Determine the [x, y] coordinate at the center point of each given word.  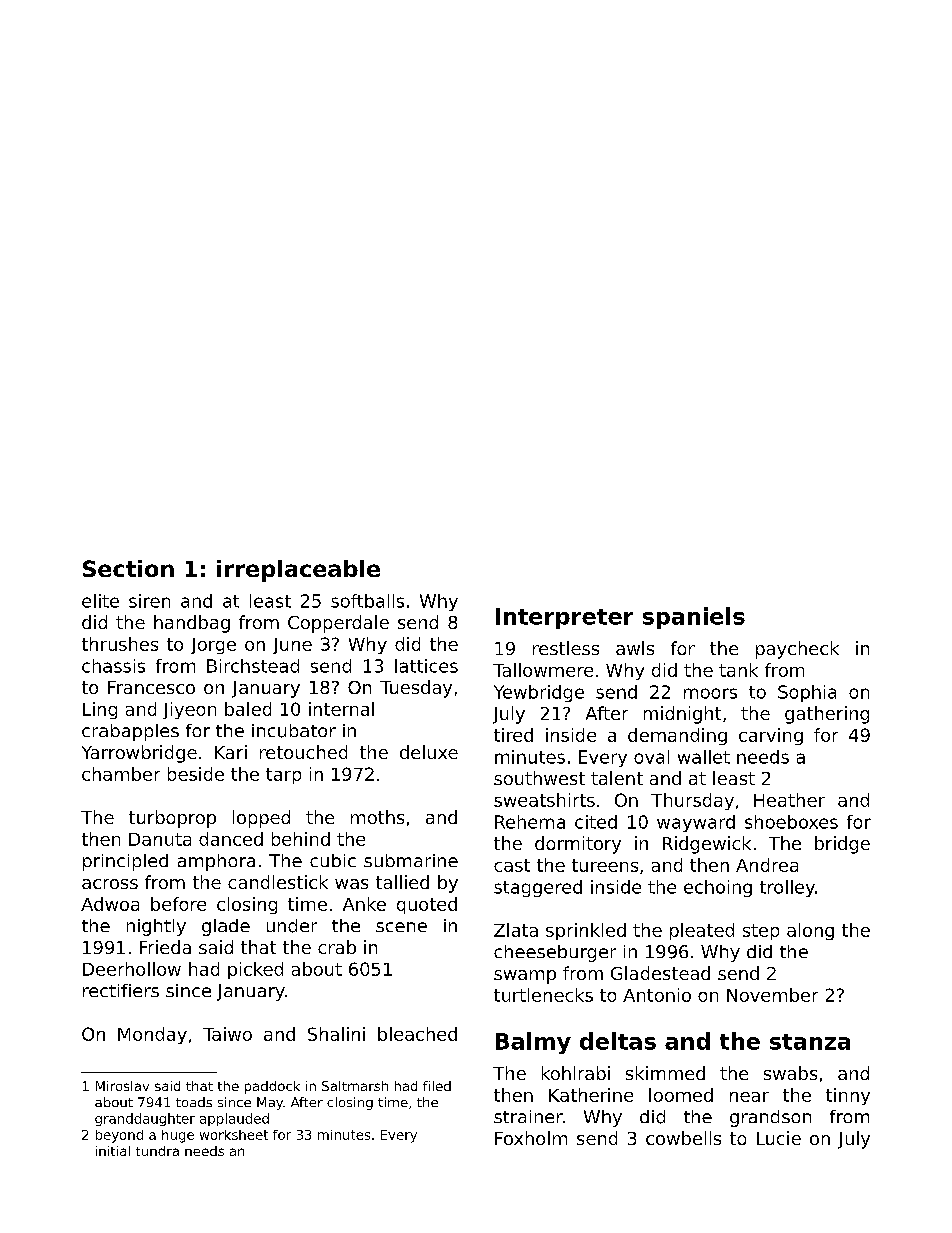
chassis [113, 666]
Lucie [779, 1138]
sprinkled [586, 931]
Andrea [767, 865]
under [292, 926]
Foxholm [531, 1138]
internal [341, 709]
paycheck [797, 650]
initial [113, 1151]
